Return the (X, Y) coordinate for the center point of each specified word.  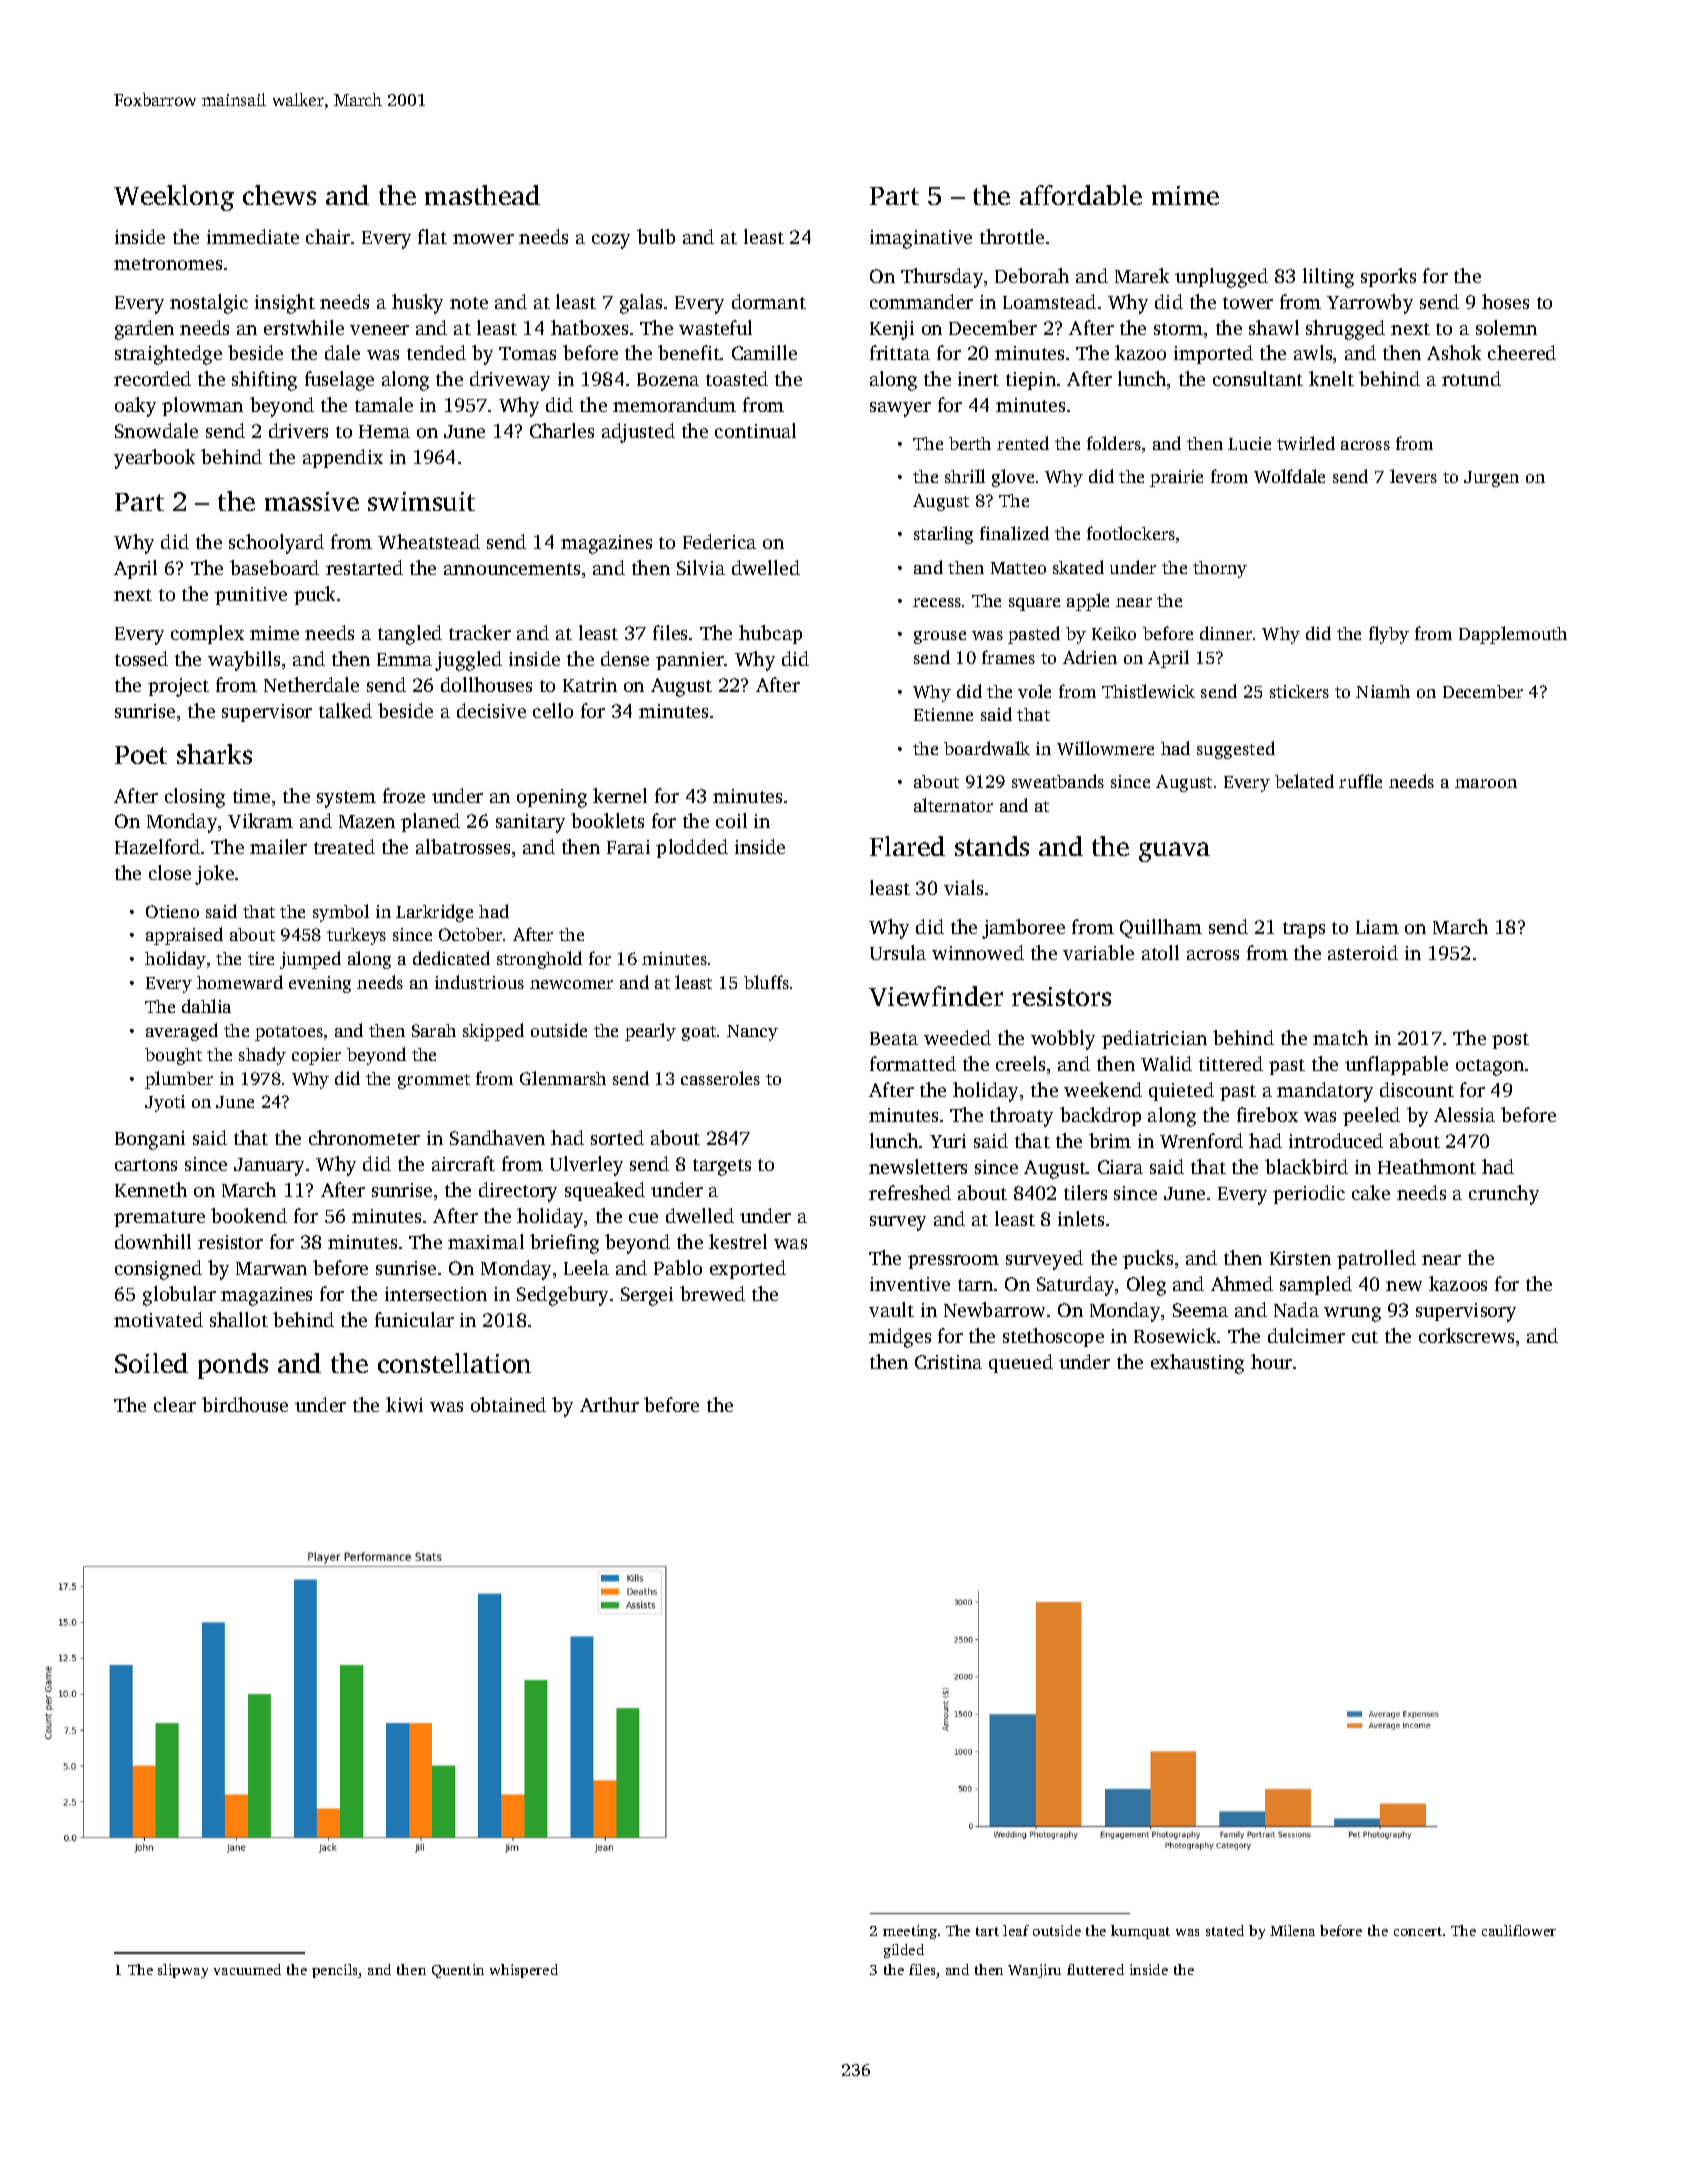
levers (1413, 476)
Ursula (898, 952)
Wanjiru (1034, 1971)
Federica (719, 541)
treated (344, 846)
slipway (183, 1971)
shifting (264, 381)
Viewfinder (936, 996)
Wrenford (1201, 1140)
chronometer (364, 1137)
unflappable (1396, 1065)
